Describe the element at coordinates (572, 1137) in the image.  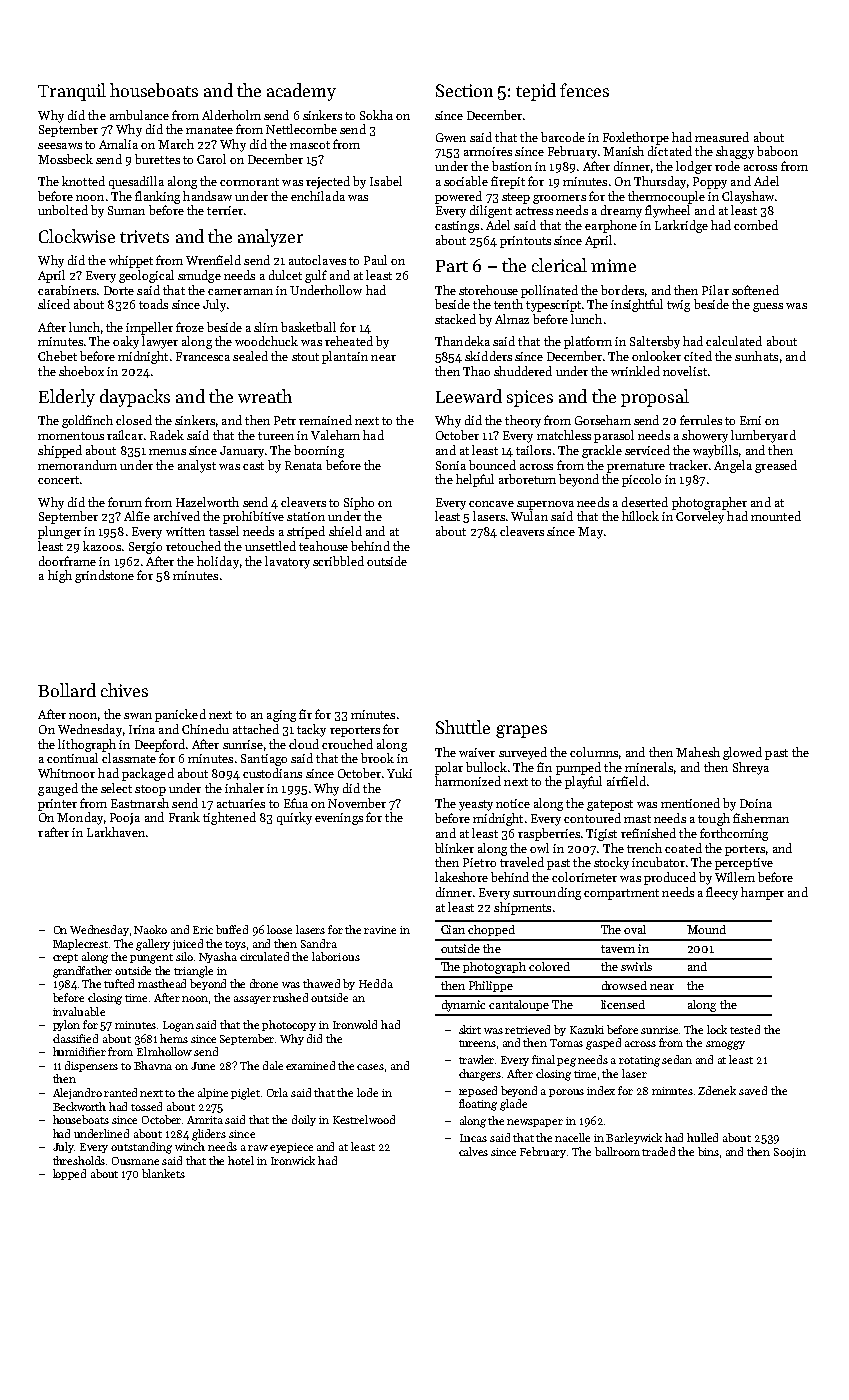
I see `nacelle` at that location.
